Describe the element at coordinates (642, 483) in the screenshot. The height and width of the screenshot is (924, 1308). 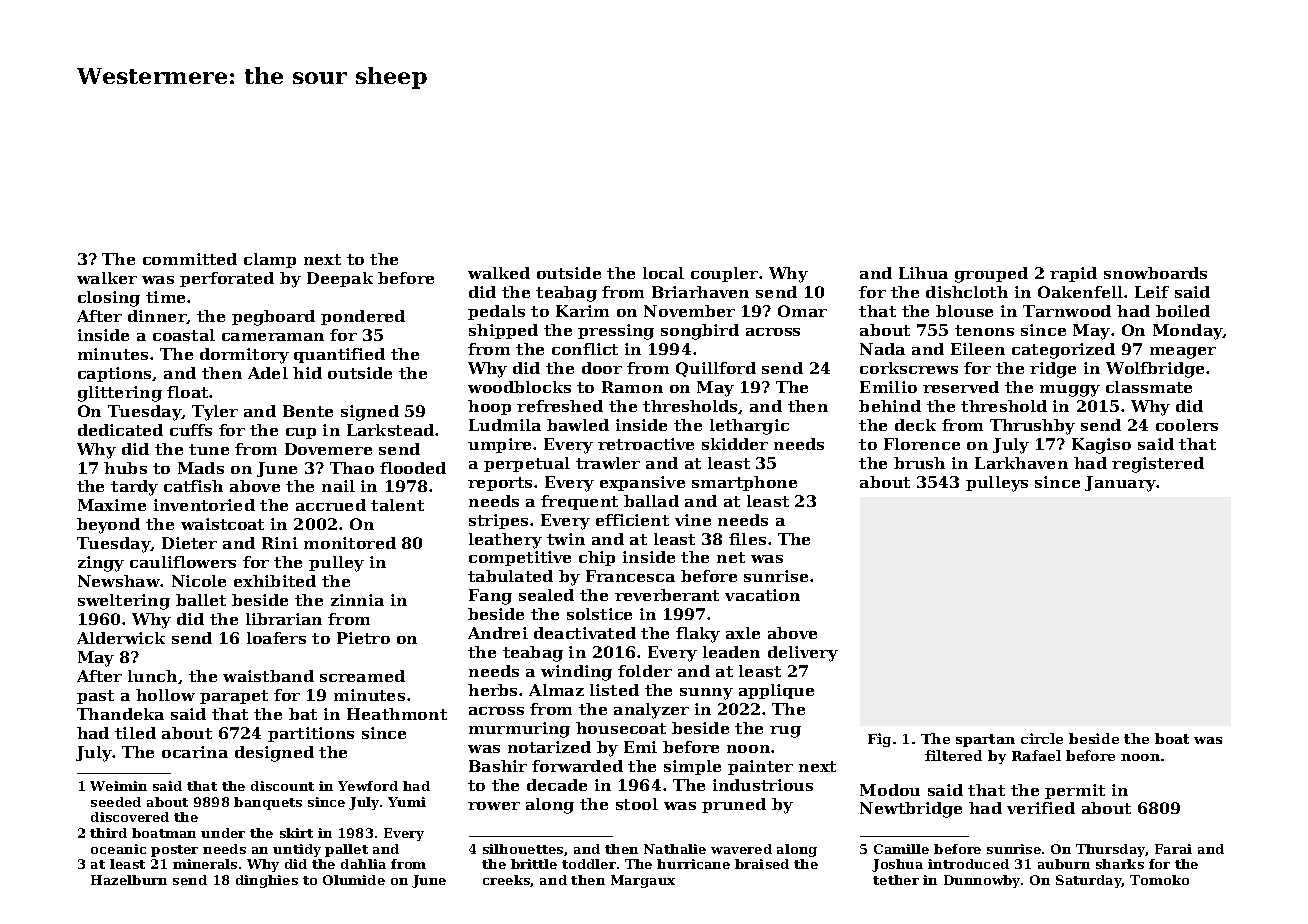
I see `expansive` at that location.
